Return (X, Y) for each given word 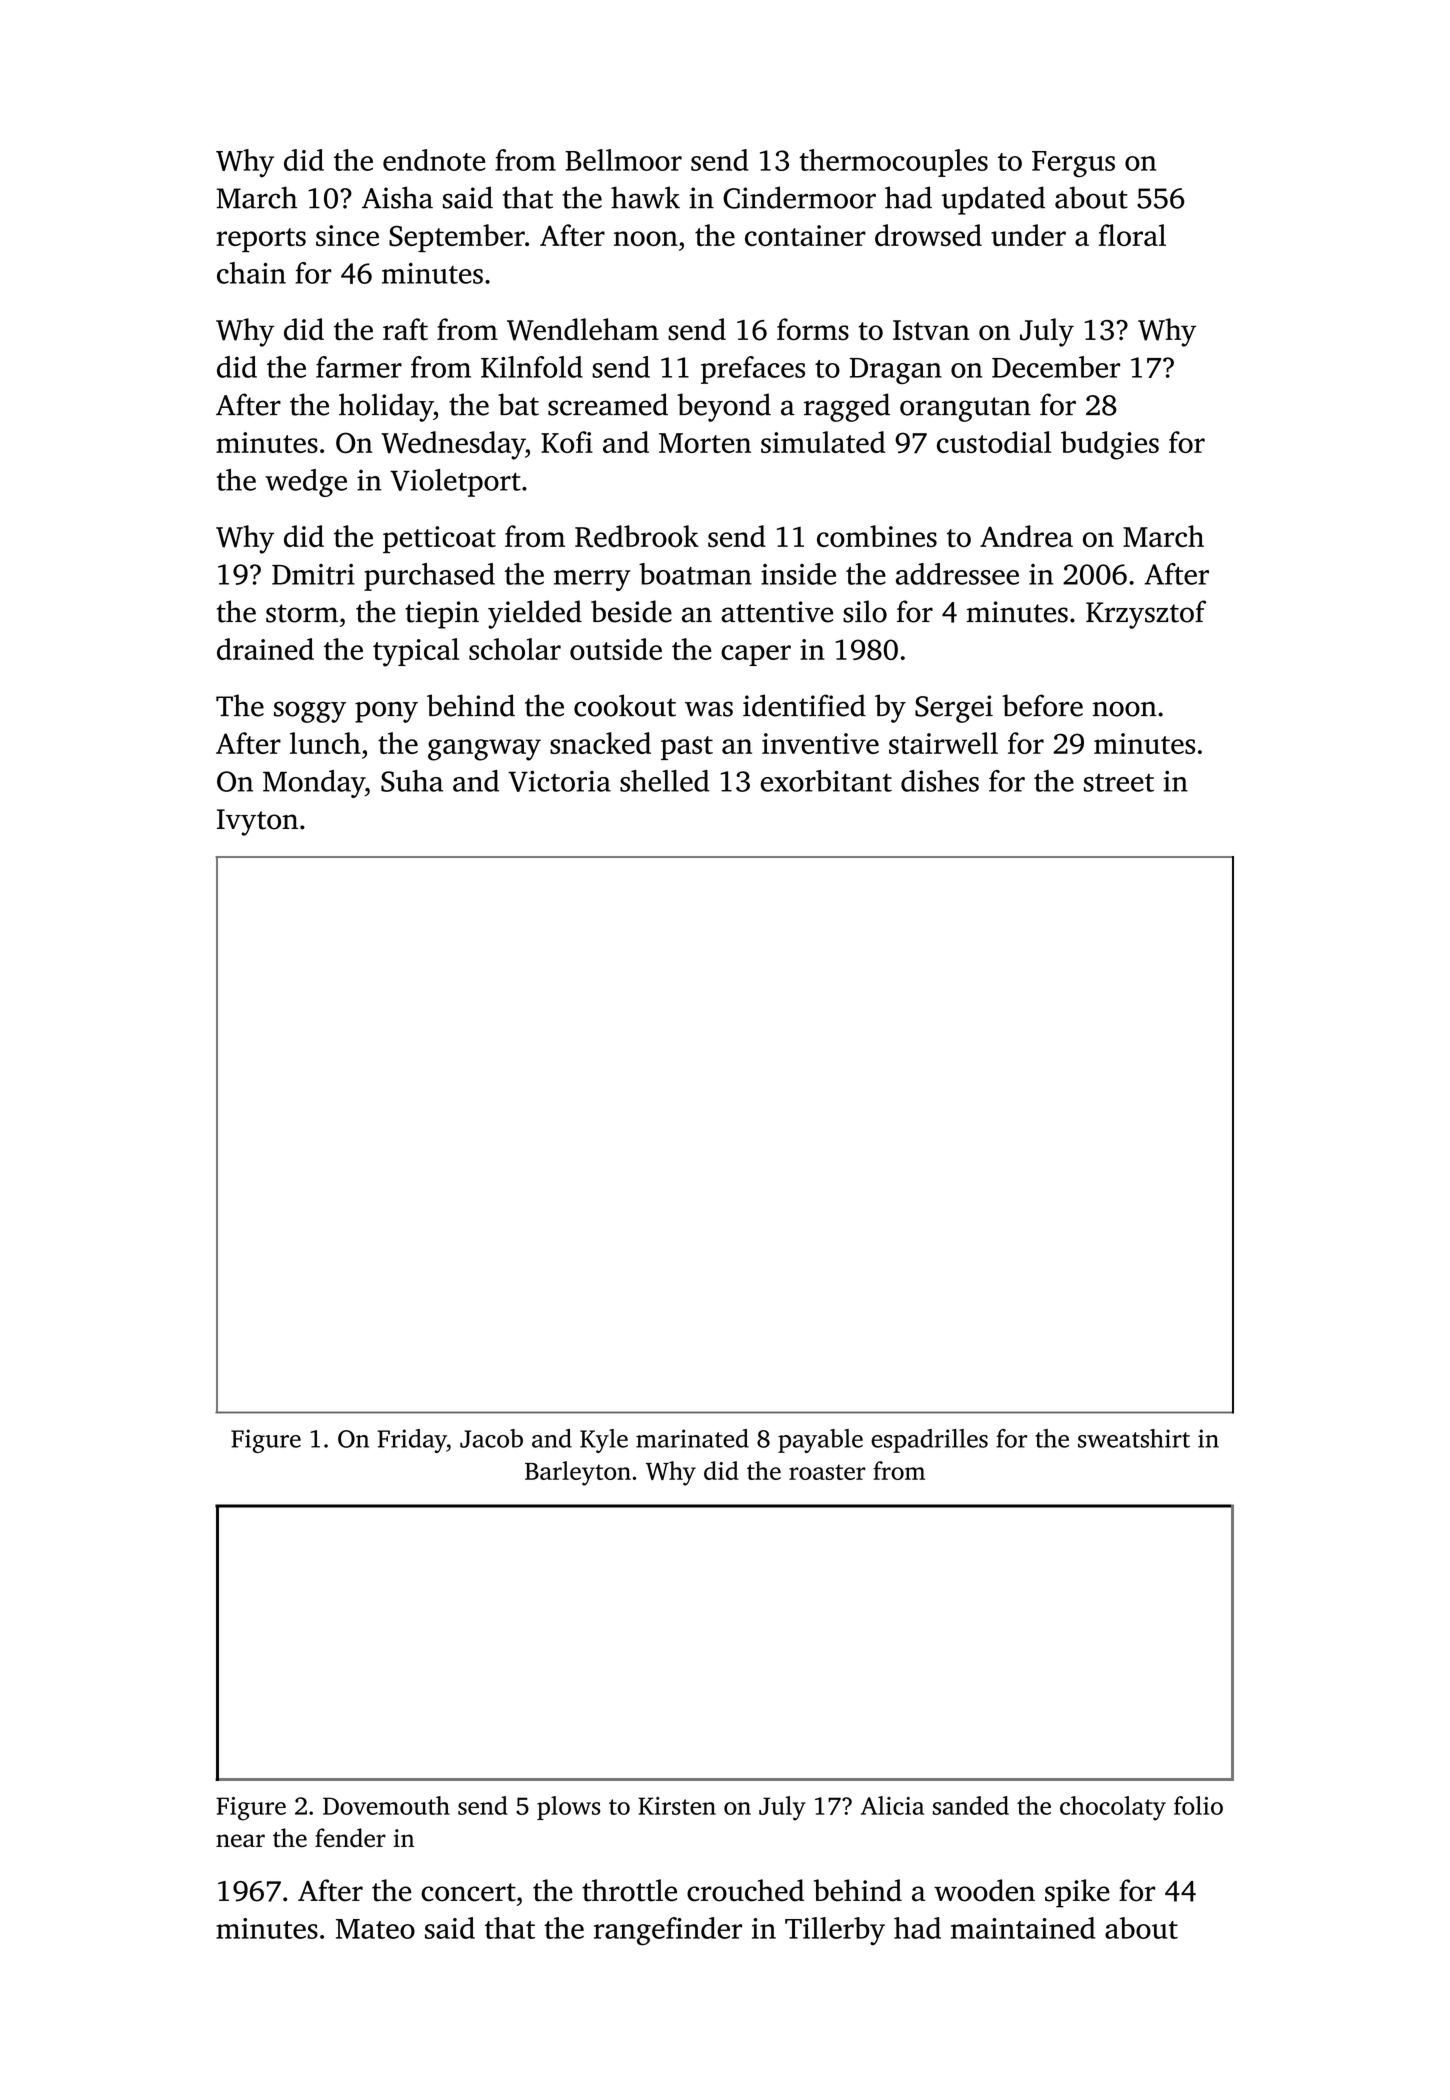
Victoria (559, 781)
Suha (412, 781)
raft (405, 329)
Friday (412, 1441)
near (240, 1841)
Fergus (1073, 164)
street (1119, 783)
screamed (608, 404)
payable (820, 1441)
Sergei (954, 709)
